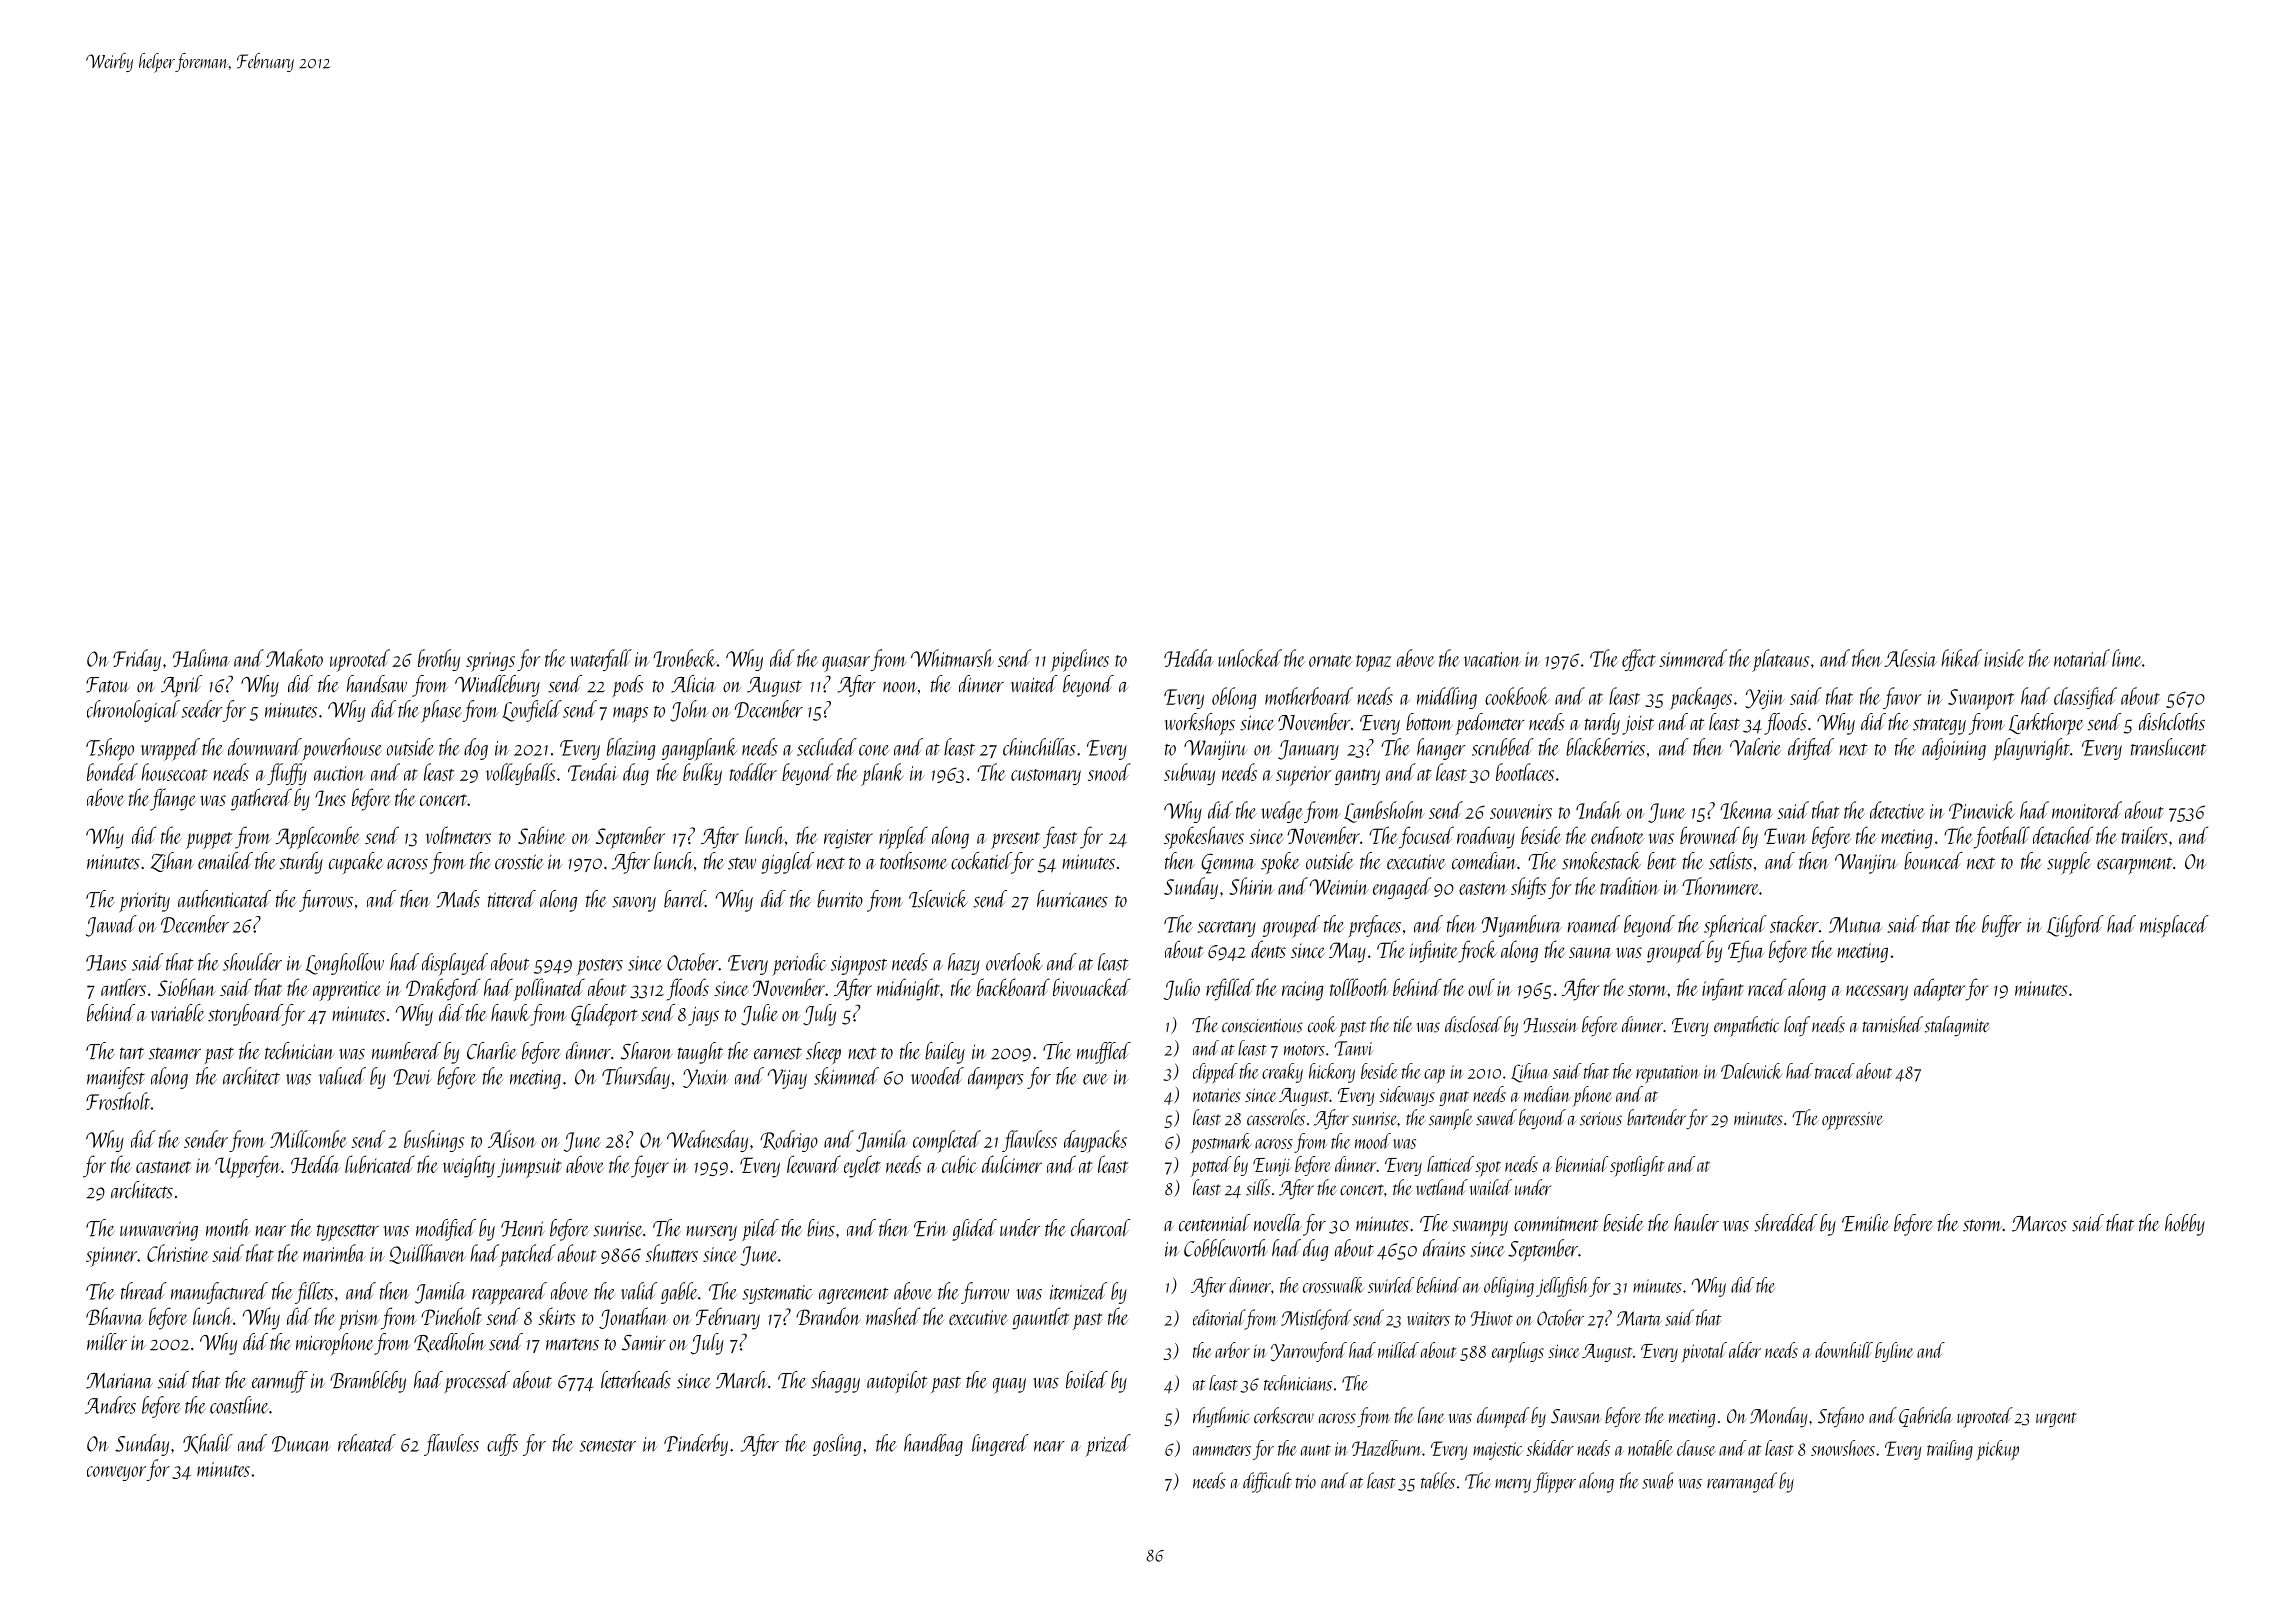  Describe the element at coordinates (1933, 861) in the screenshot. I see `bounced` at that location.
